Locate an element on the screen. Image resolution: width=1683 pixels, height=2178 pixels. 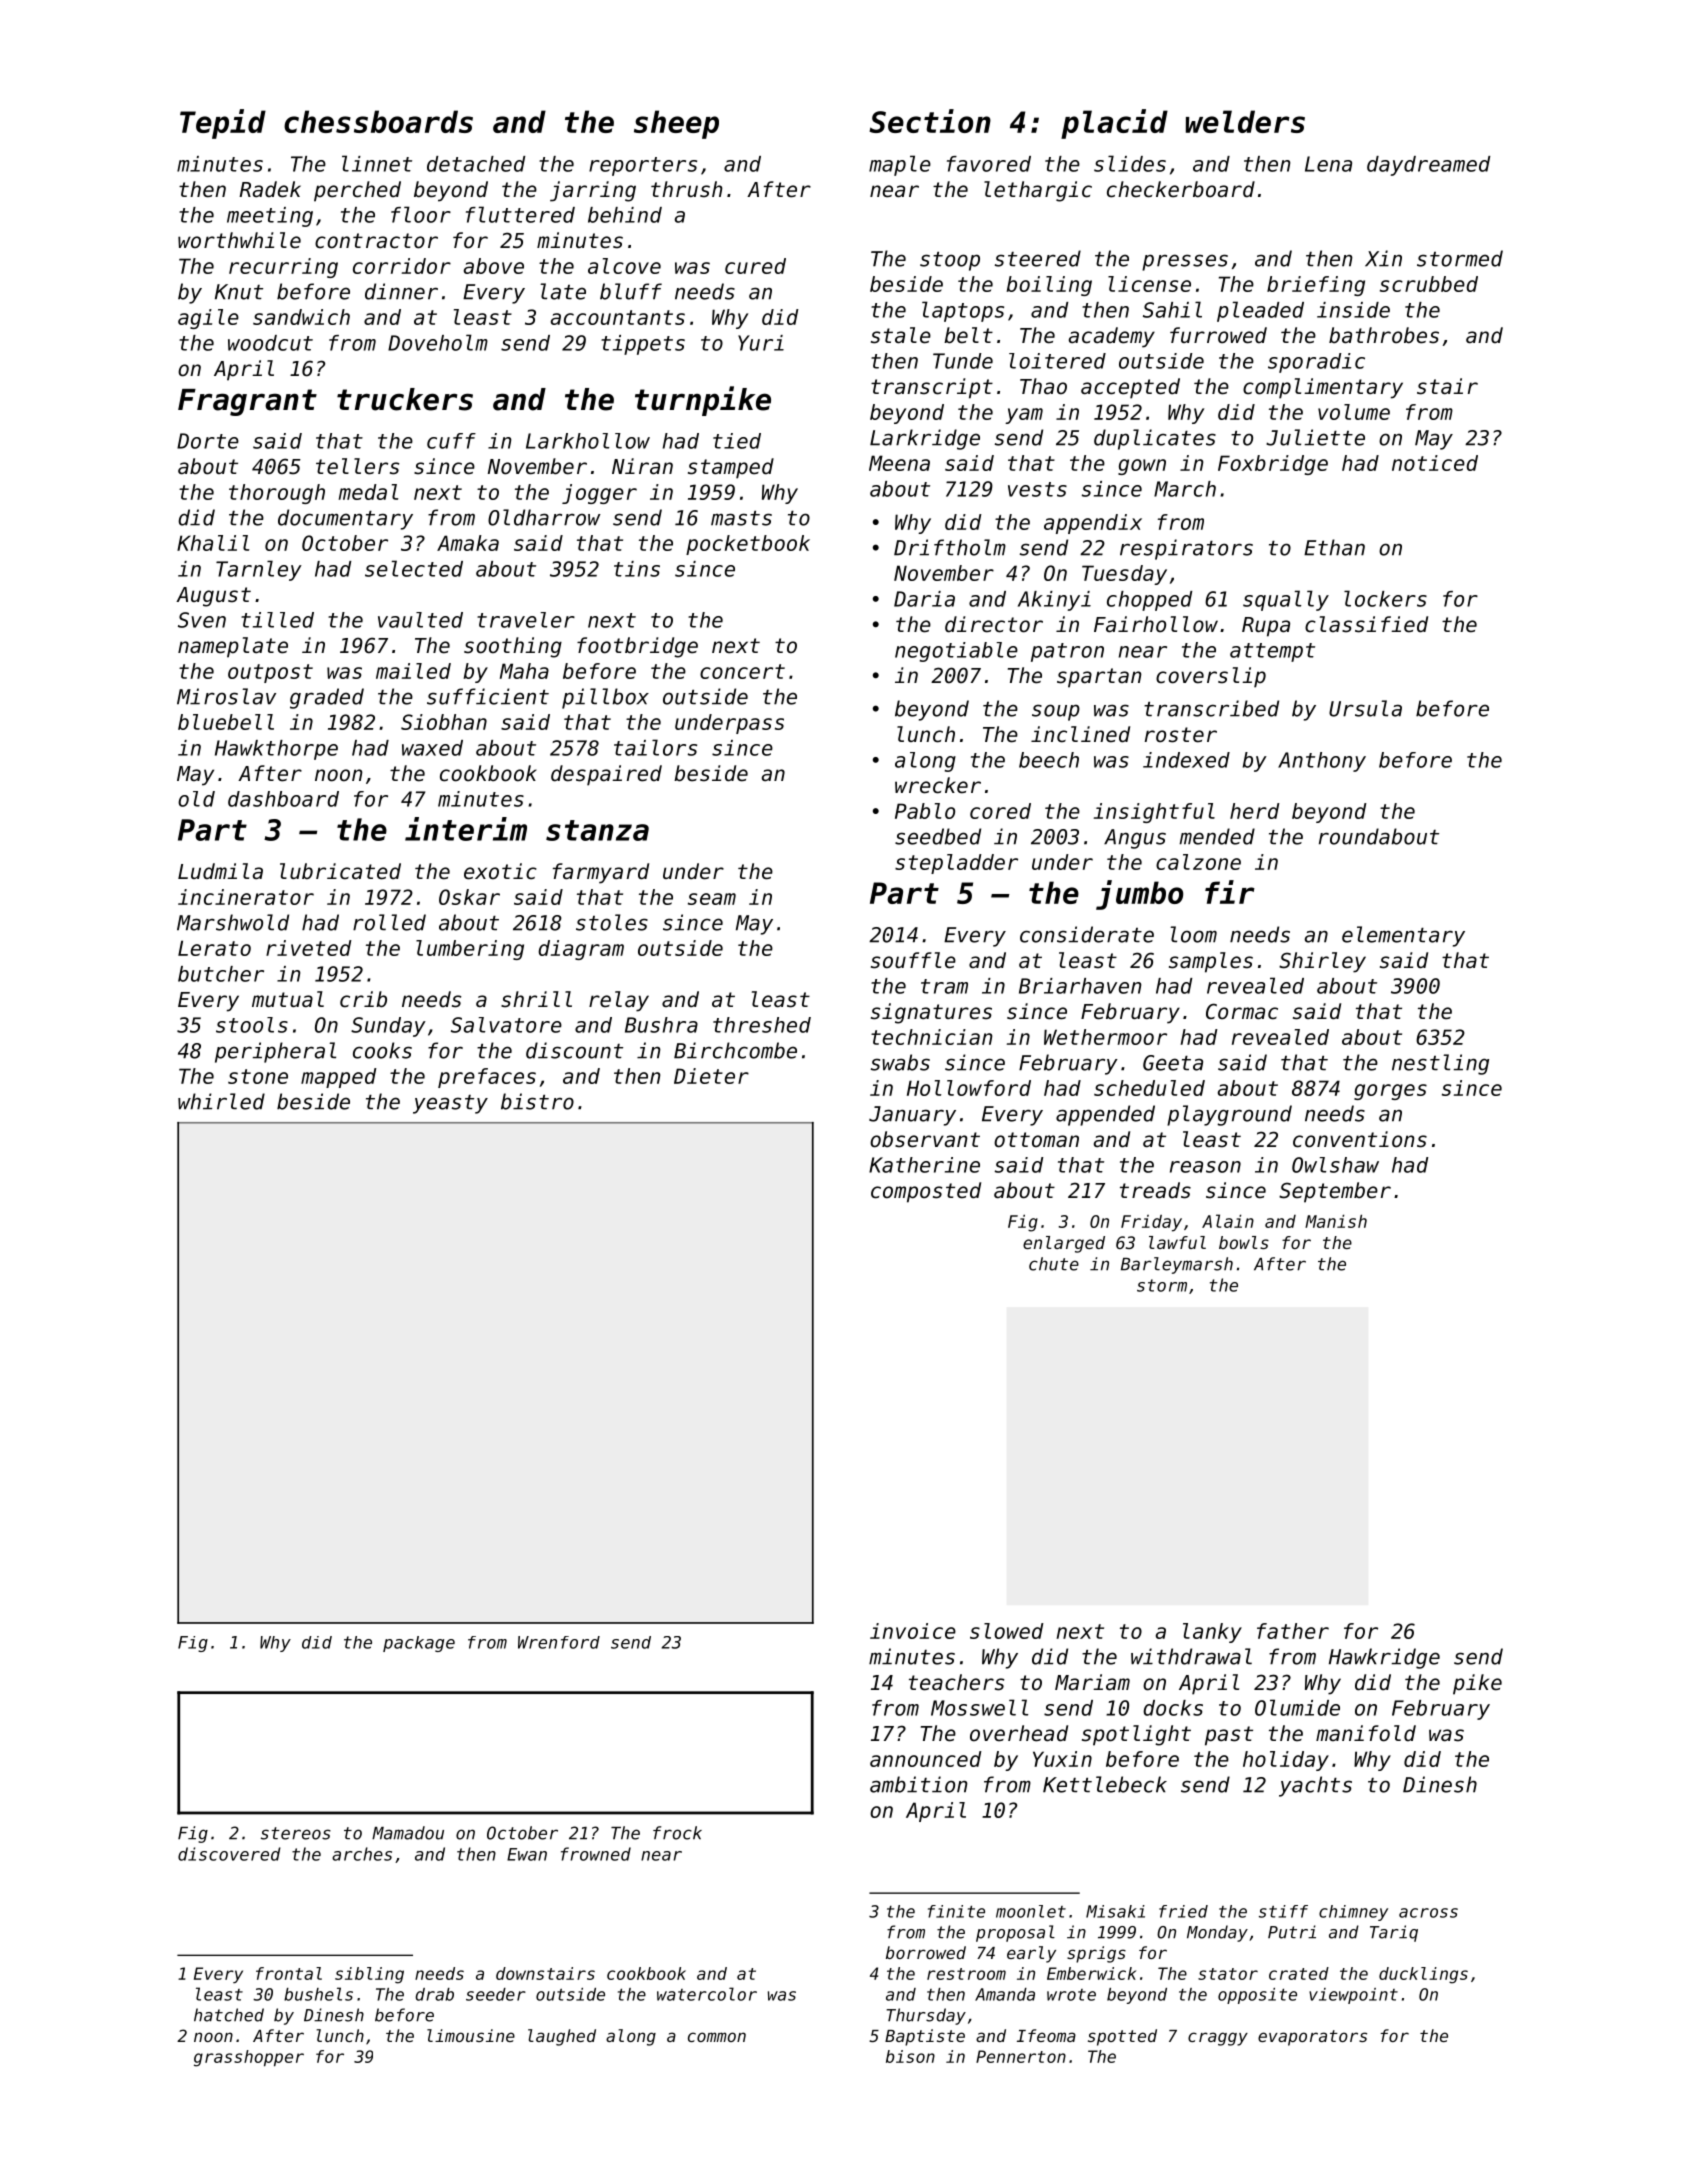
agile is located at coordinates (208, 319).
